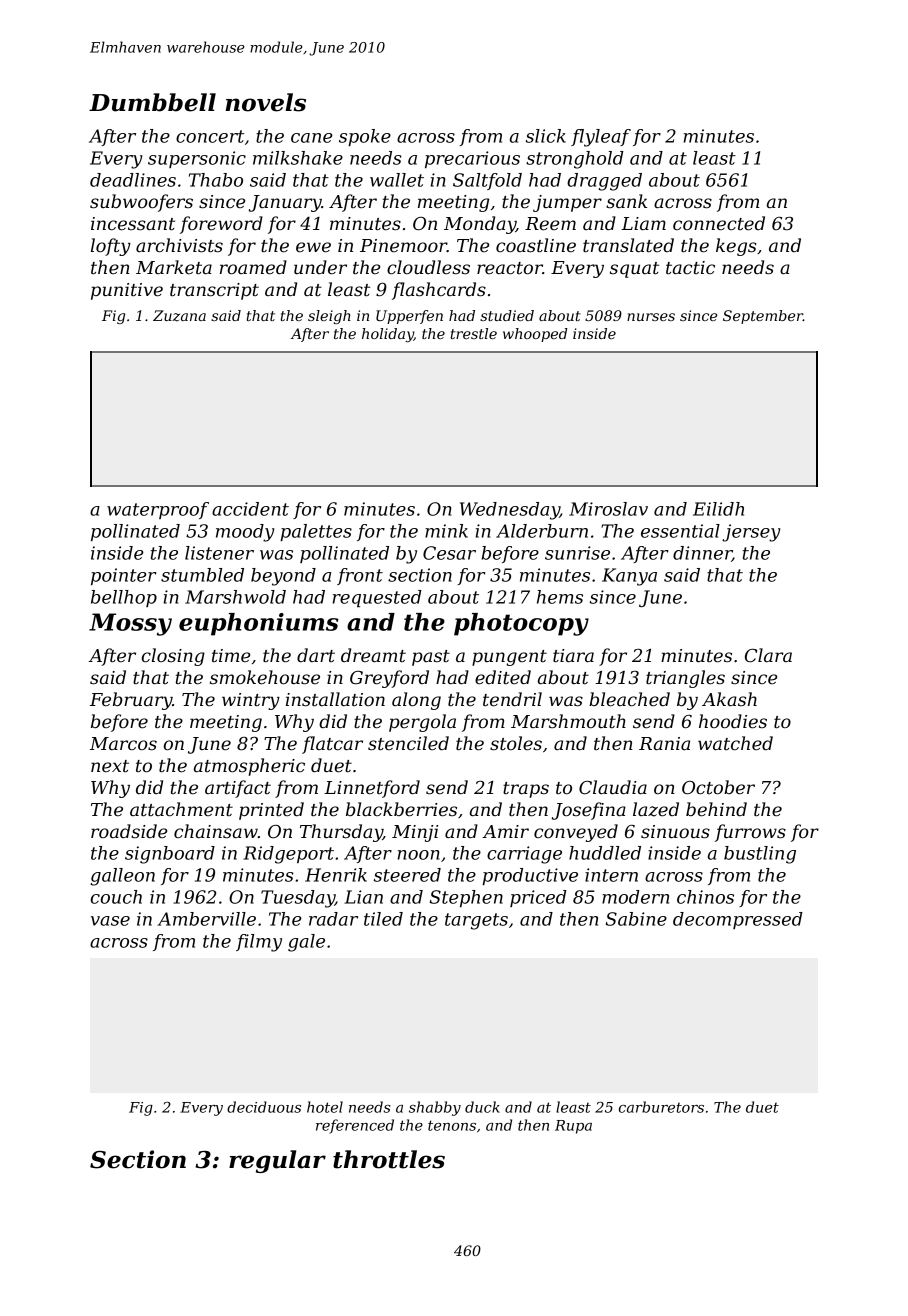  I want to click on accident, so click(250, 509).
